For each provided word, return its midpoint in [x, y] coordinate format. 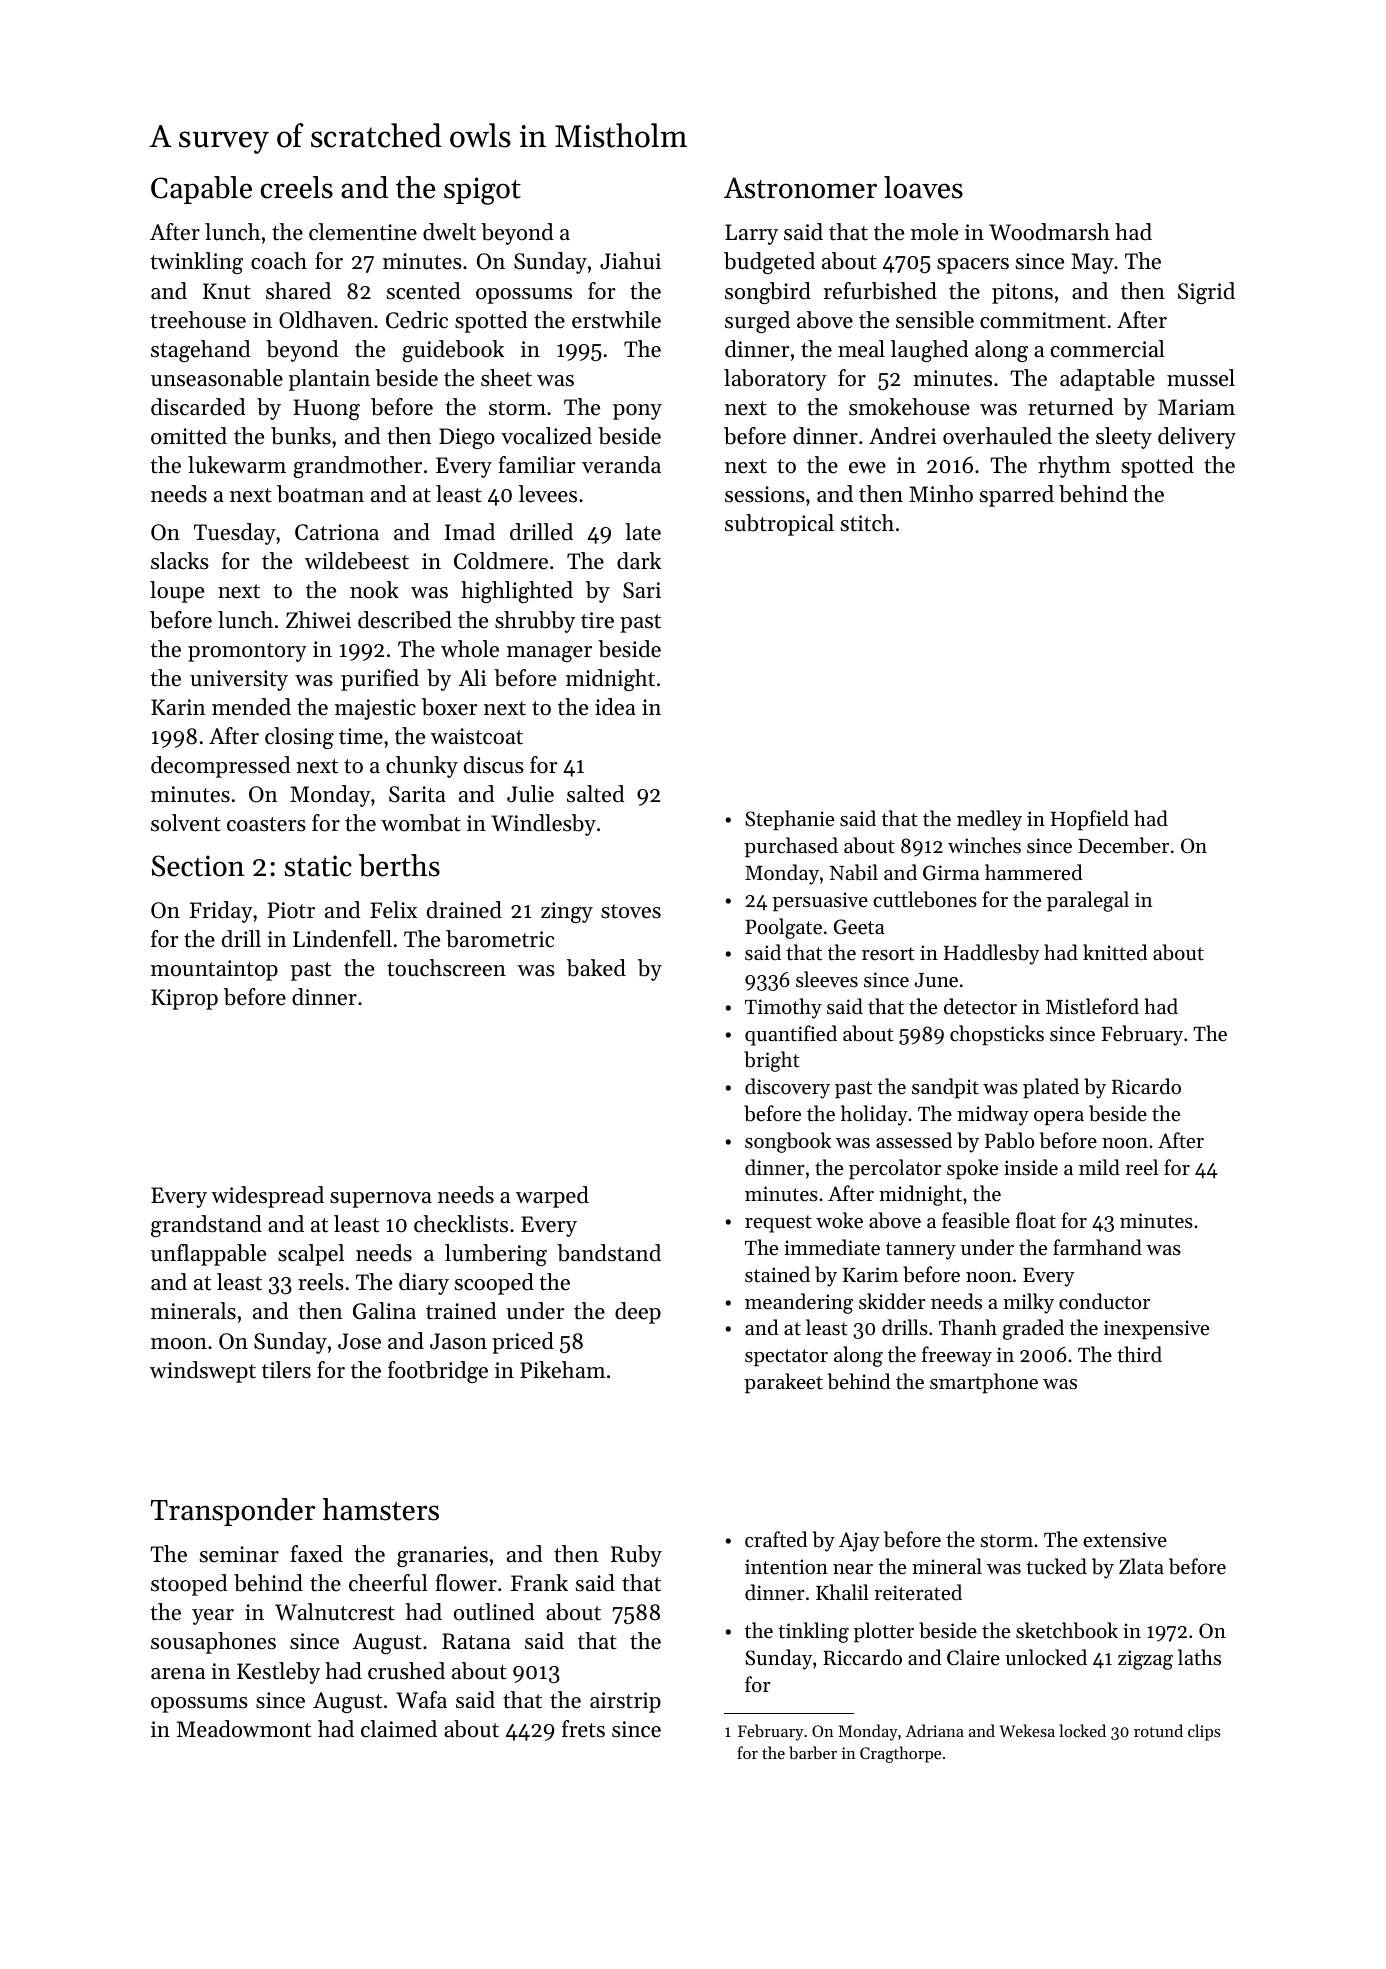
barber [813, 1752]
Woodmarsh [1049, 232]
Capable [201, 190]
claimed [399, 1729]
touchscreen [446, 968]
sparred [1017, 496]
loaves [923, 187]
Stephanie [789, 820]
